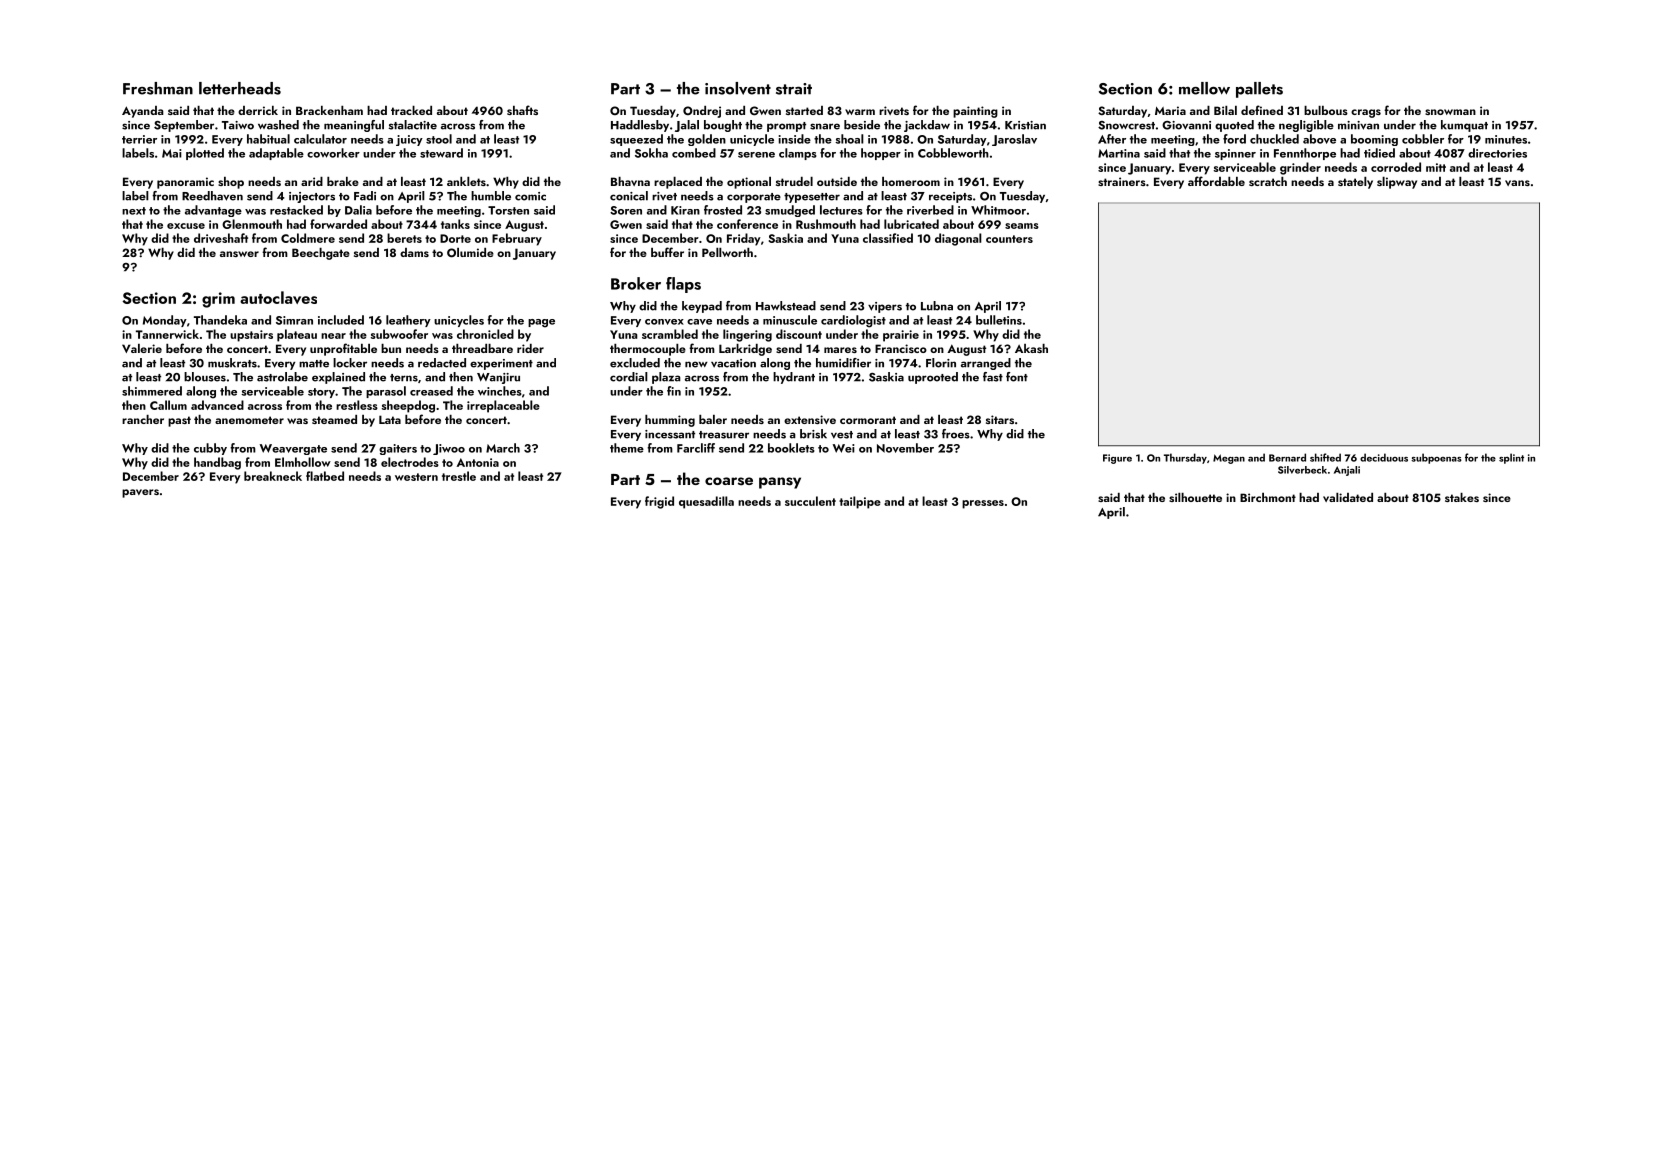  What do you see at coordinates (999, 320) in the screenshot?
I see `bulletins` at bounding box center [999, 320].
